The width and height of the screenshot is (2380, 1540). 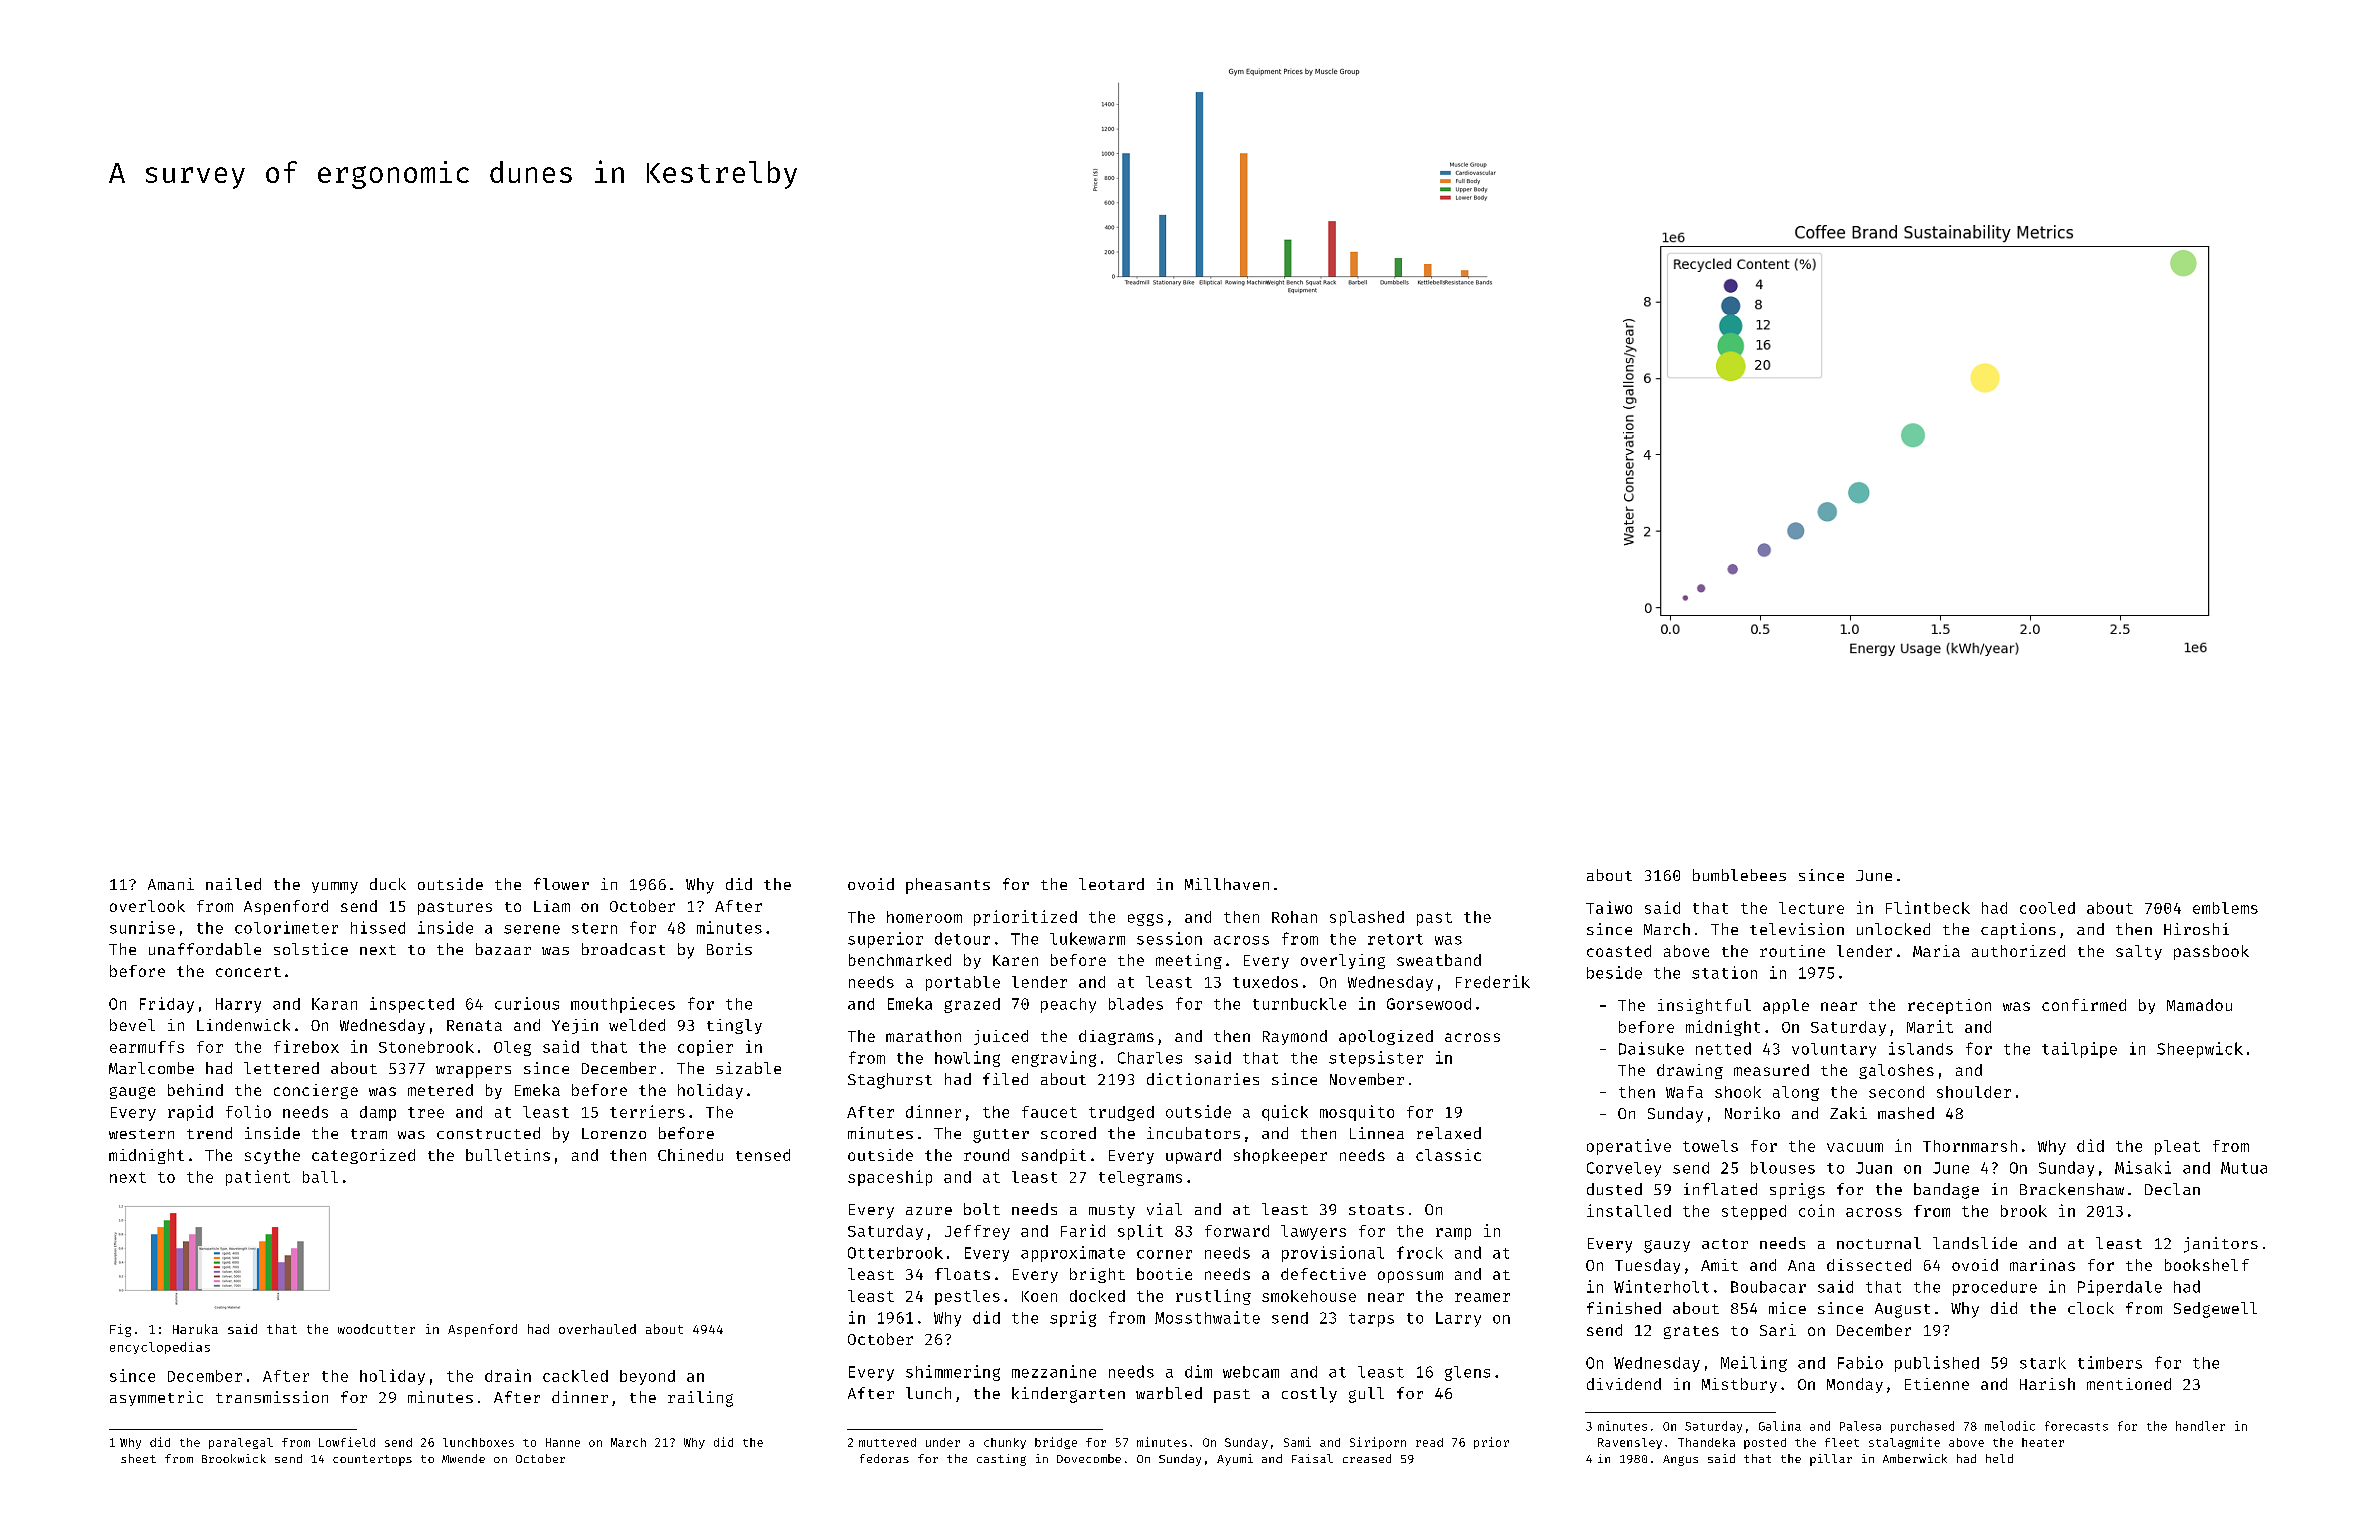 I want to click on bumblebees, so click(x=1739, y=875).
